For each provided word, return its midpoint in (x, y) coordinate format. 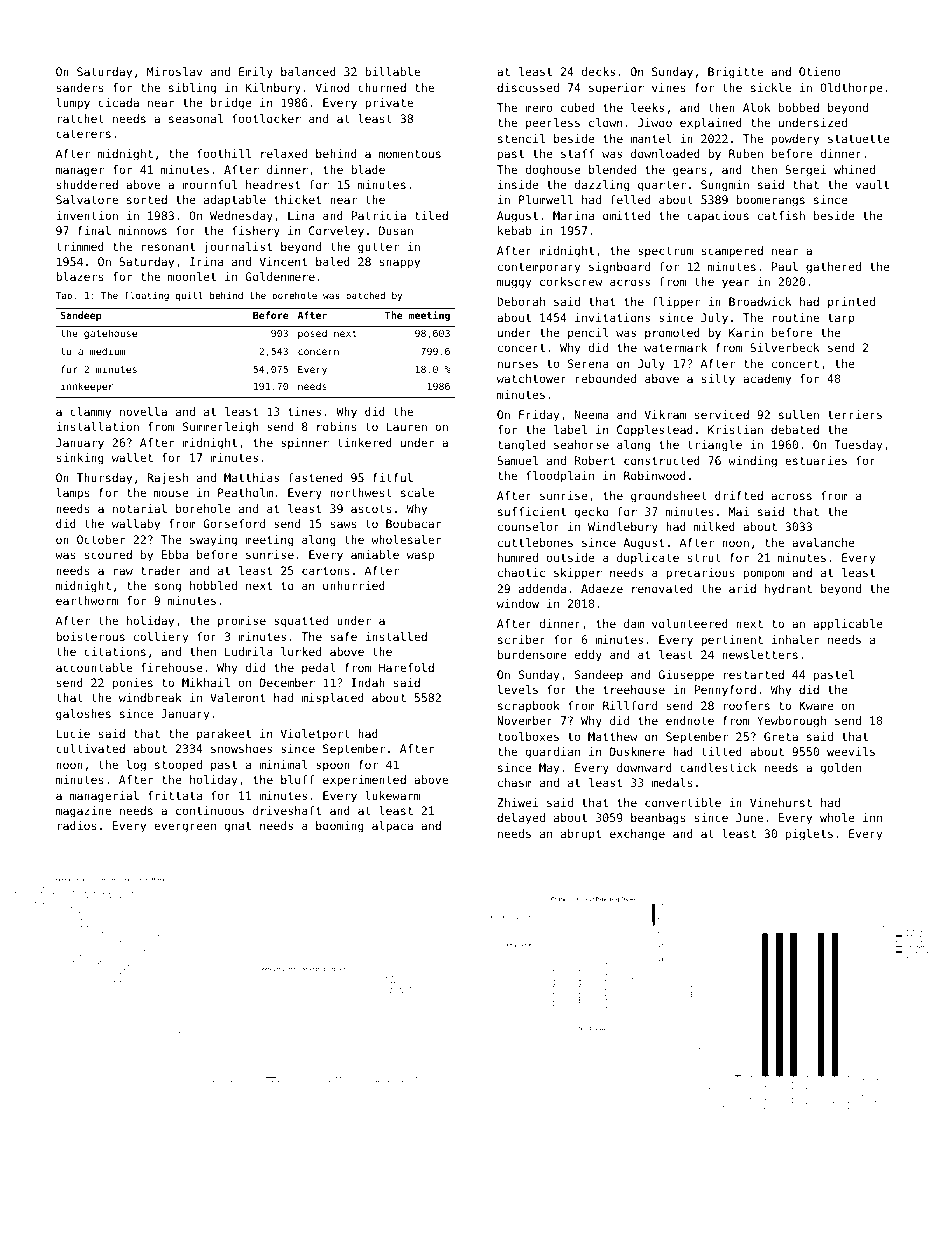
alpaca (392, 827)
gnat (237, 827)
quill (189, 296)
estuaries (816, 460)
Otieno (819, 71)
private (389, 104)
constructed (662, 460)
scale (417, 492)
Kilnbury (273, 89)
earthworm (87, 600)
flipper (676, 303)
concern (318, 352)
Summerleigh (220, 428)
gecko (591, 513)
